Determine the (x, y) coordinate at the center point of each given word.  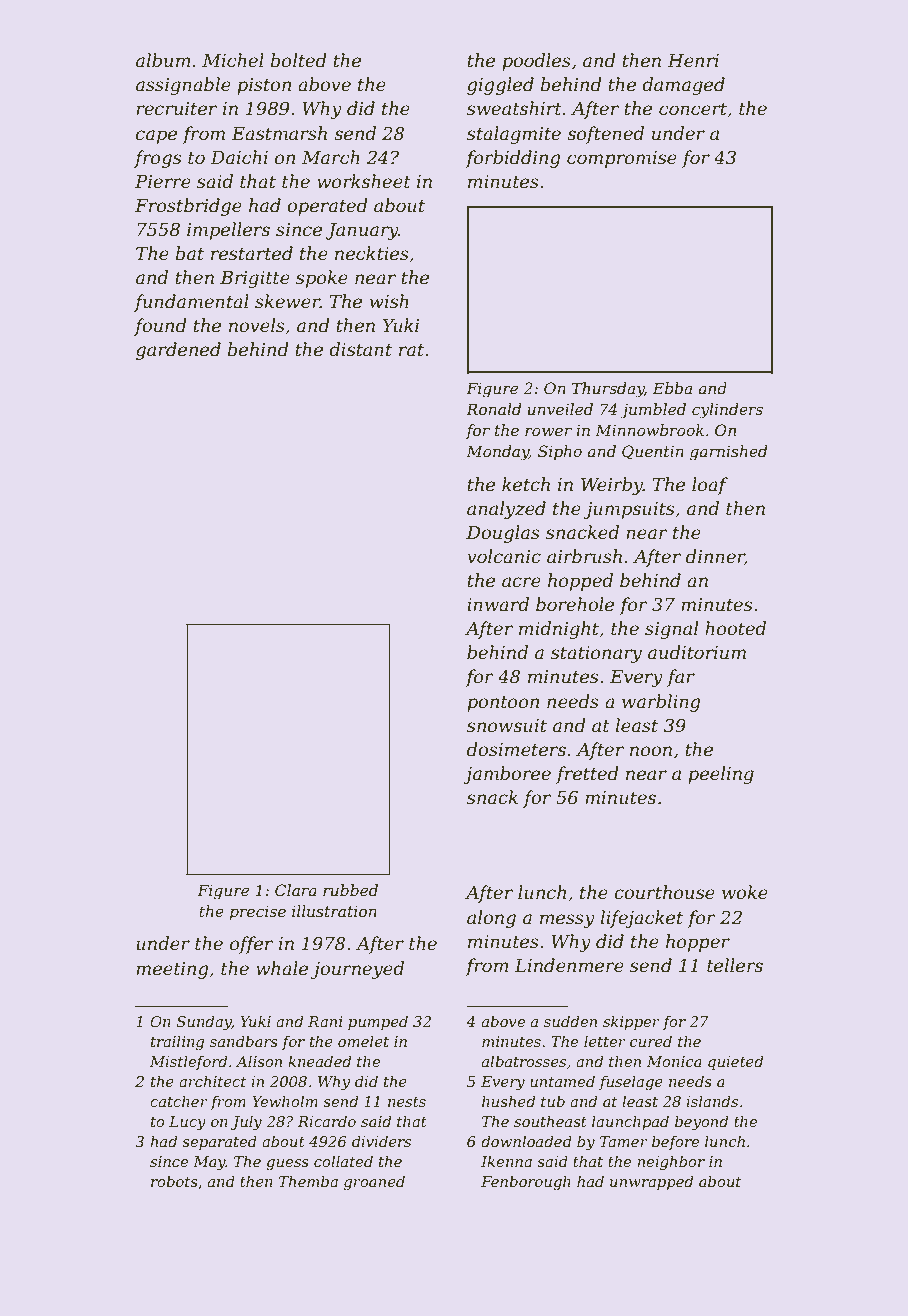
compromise (622, 159)
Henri (693, 60)
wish (389, 301)
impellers (228, 231)
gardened (178, 351)
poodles (536, 62)
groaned (374, 1183)
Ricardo (327, 1121)
